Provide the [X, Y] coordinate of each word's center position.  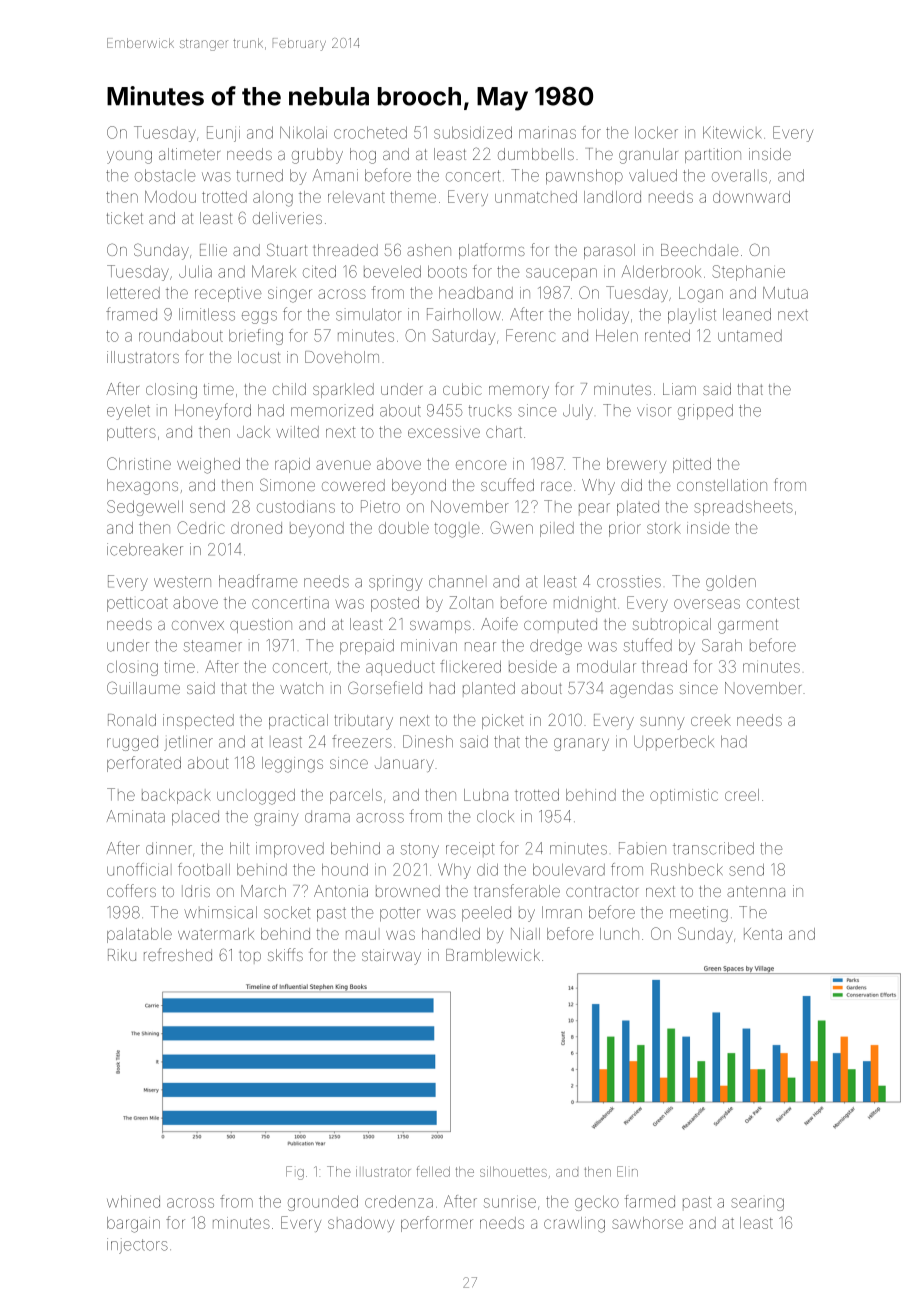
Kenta [763, 934]
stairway [391, 957]
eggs [259, 317]
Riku [122, 955]
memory [519, 392]
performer [437, 1224]
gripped [705, 412]
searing [757, 1204]
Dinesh [428, 741]
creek [711, 721]
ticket [125, 218]
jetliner [188, 743]
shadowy [361, 1224]
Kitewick [732, 132]
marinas [547, 132]
